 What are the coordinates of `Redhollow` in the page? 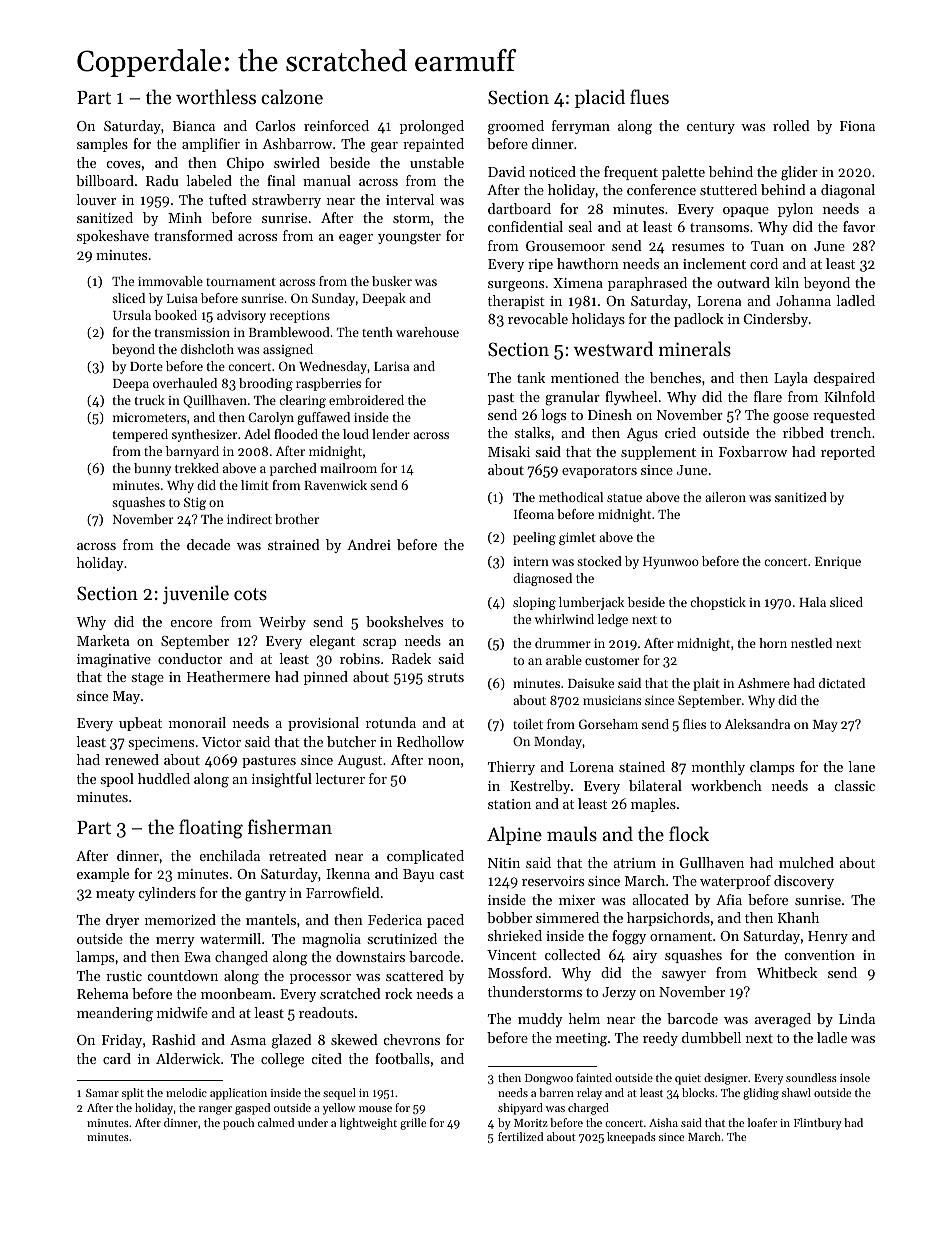 It's located at (430, 741).
